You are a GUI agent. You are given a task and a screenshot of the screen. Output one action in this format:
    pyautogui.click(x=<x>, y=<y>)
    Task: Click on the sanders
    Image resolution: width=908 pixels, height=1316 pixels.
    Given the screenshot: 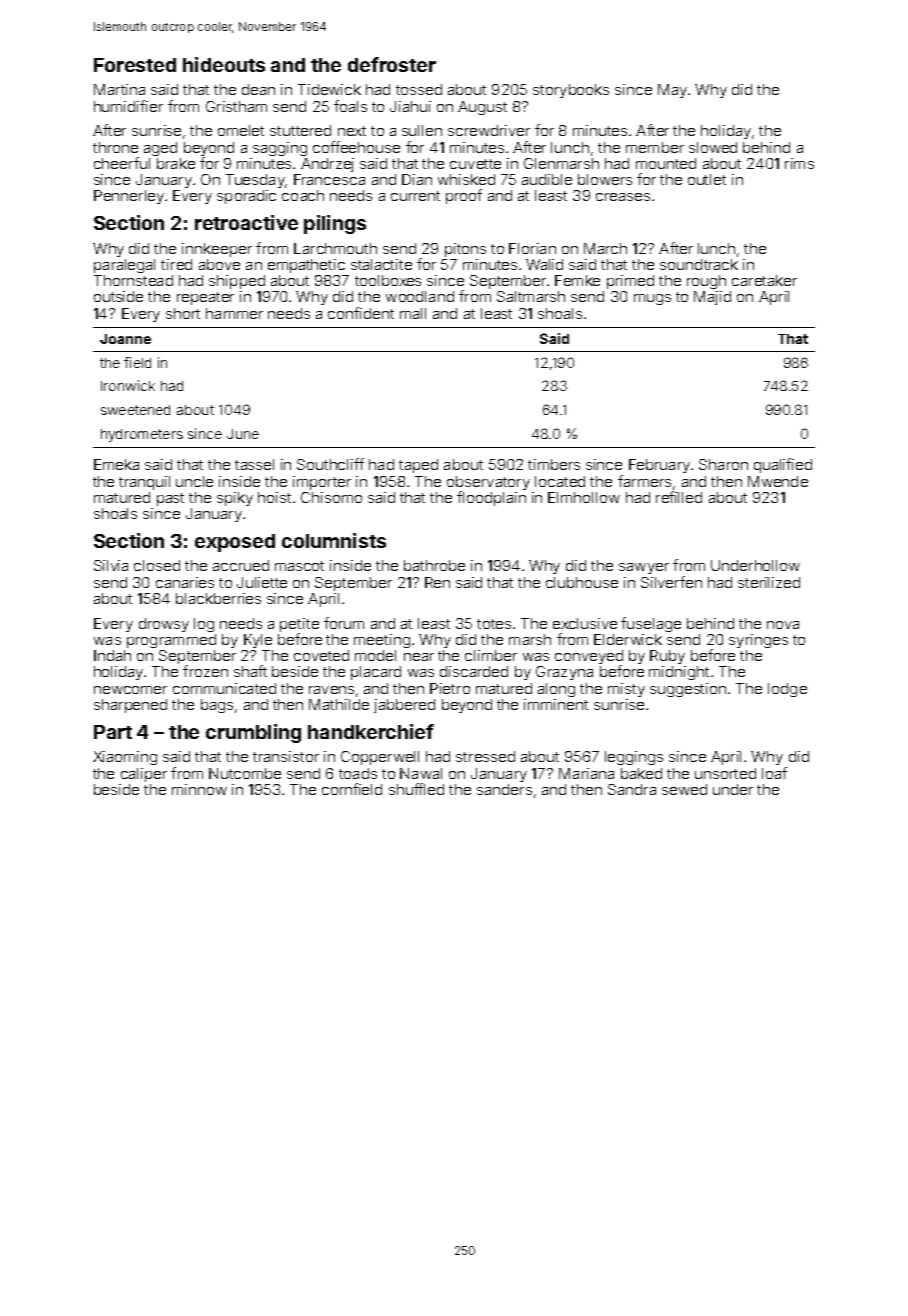 What is the action you would take?
    pyautogui.click(x=504, y=789)
